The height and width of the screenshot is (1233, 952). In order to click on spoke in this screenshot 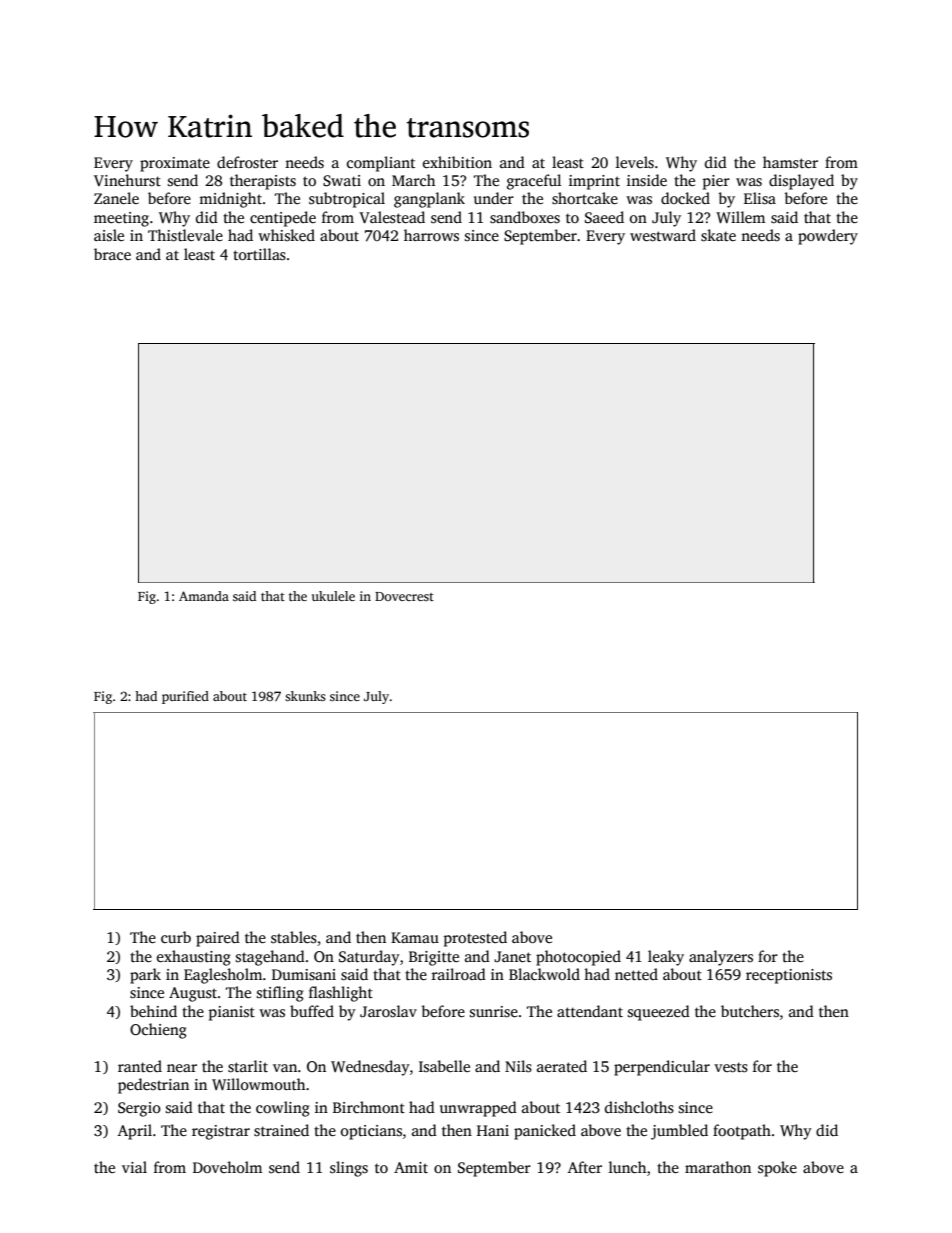, I will do `click(777, 1169)`.
